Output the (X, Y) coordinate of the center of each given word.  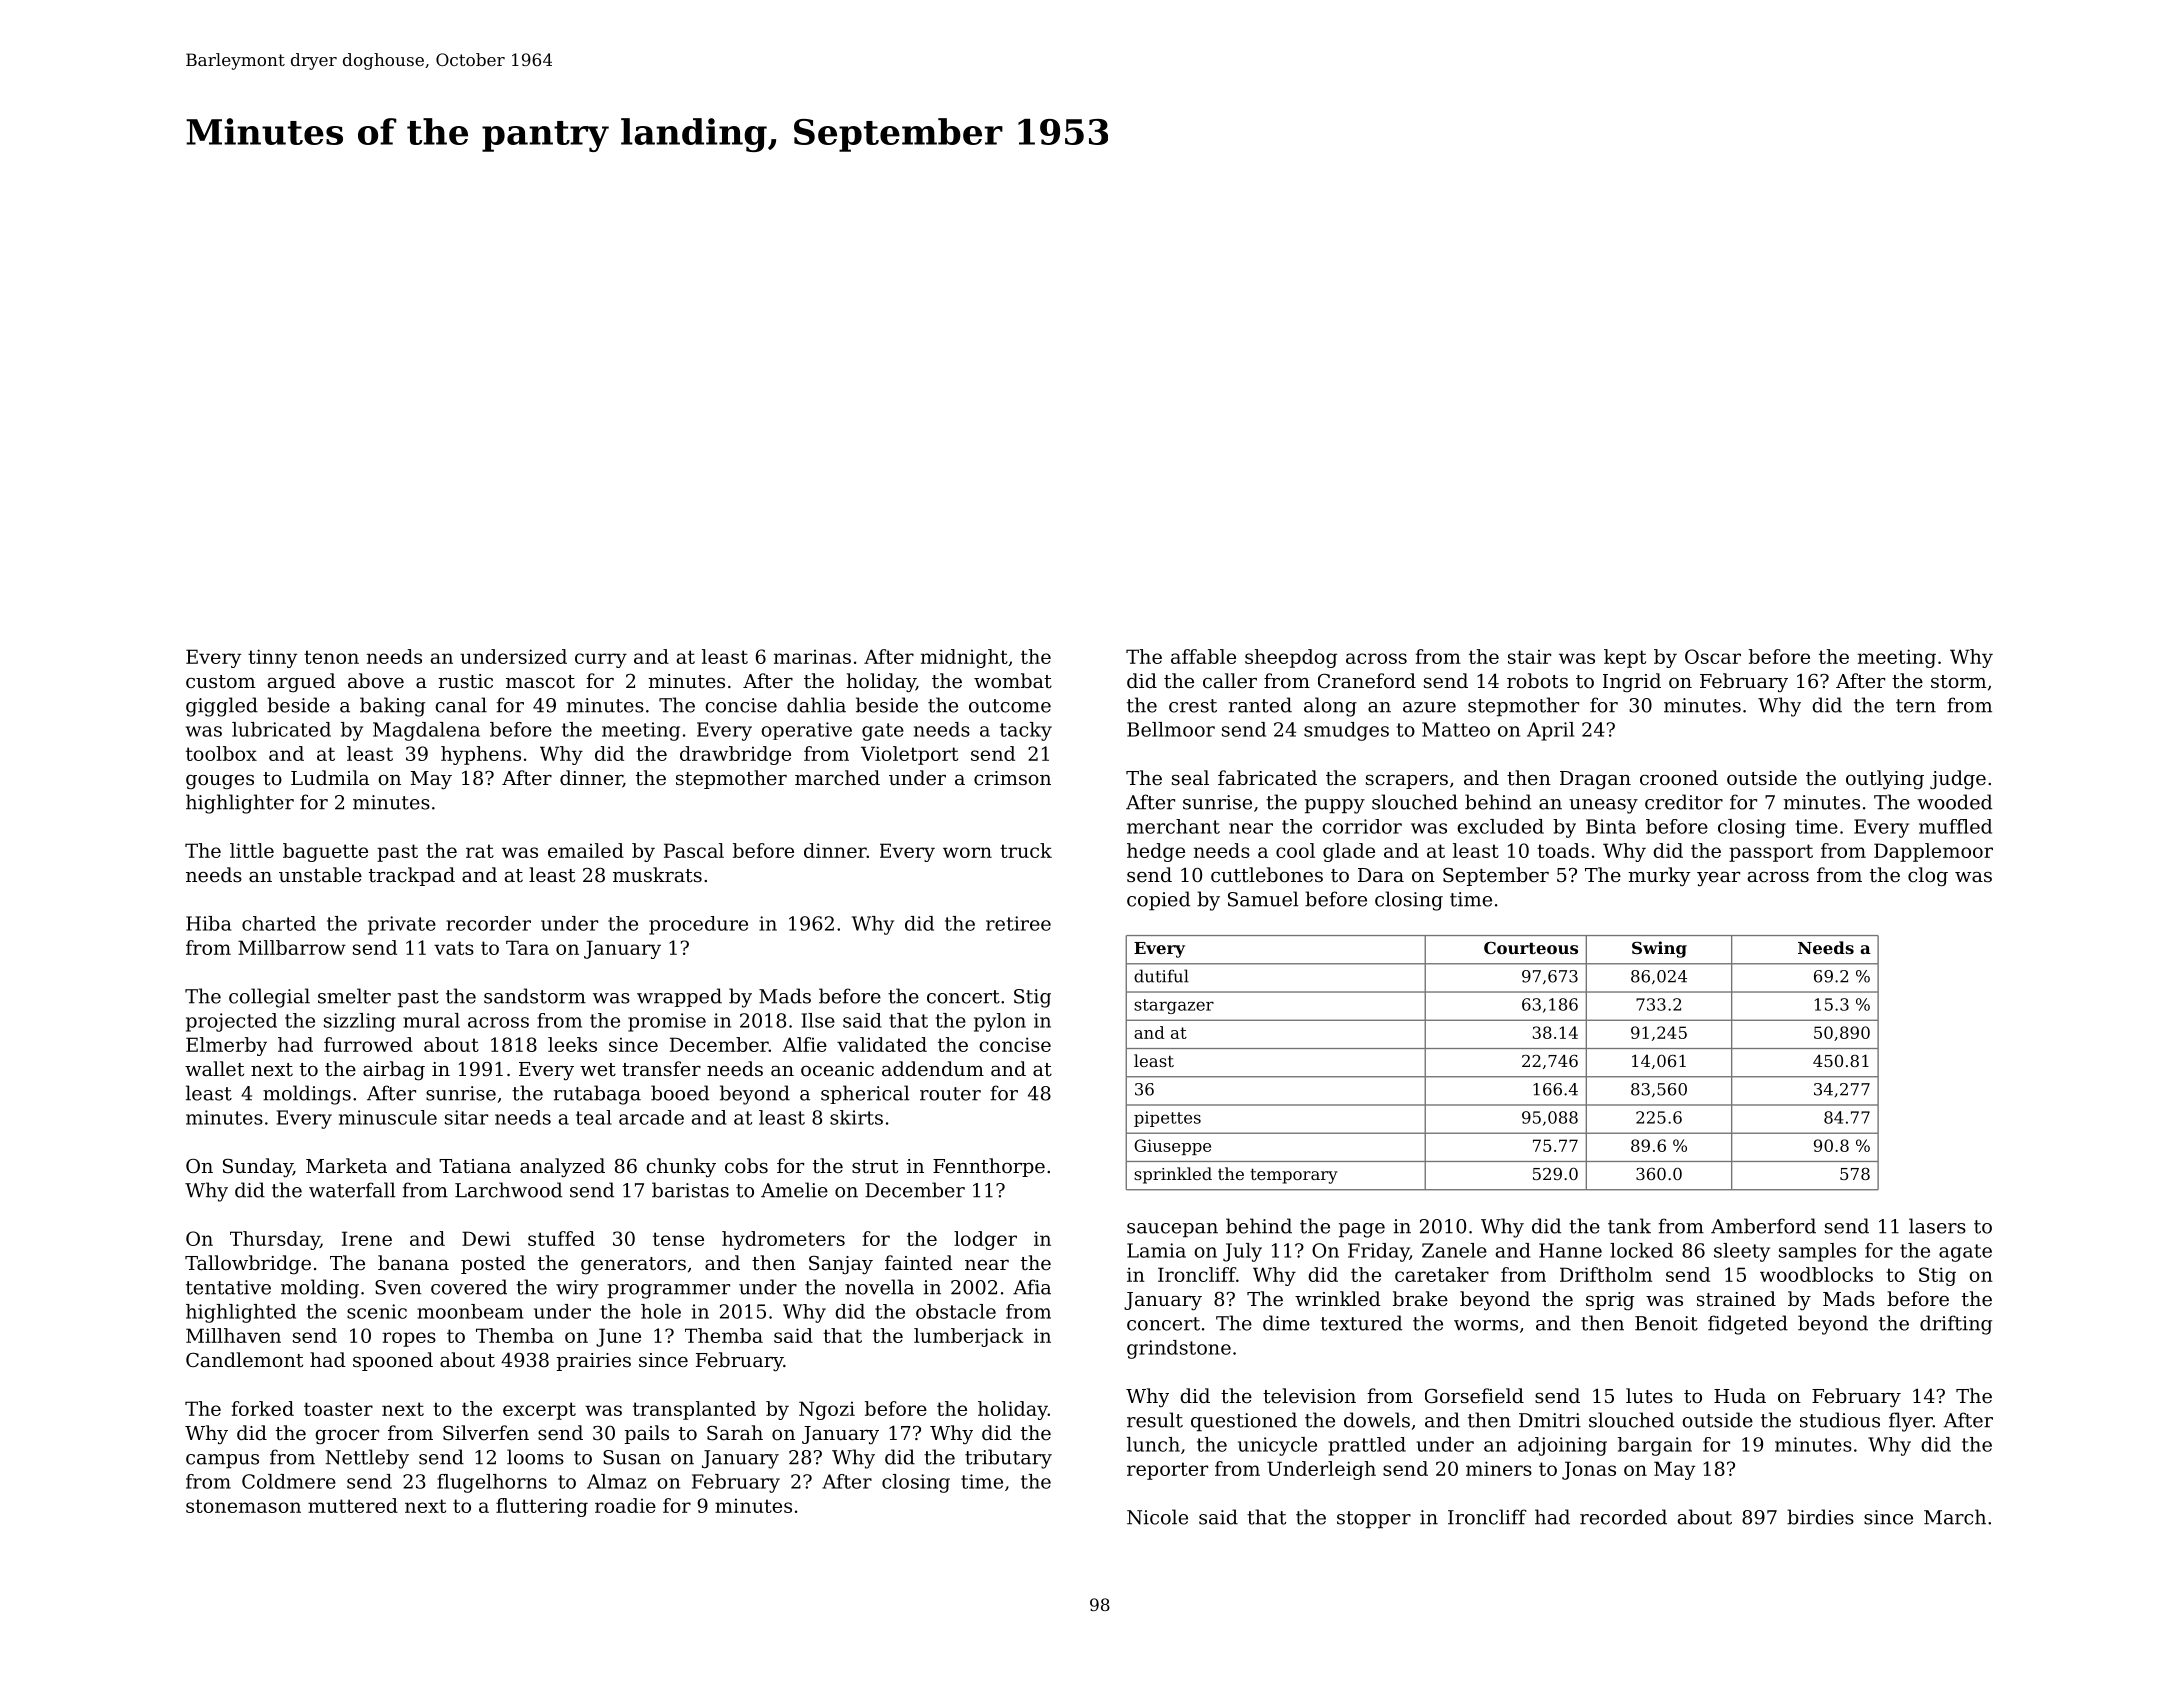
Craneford (1367, 680)
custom (220, 681)
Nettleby (367, 1459)
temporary (1294, 1176)
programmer (668, 1291)
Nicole (1157, 1517)
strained (1736, 1298)
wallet (214, 1068)
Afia (1032, 1287)
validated (882, 1044)
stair (1529, 656)
